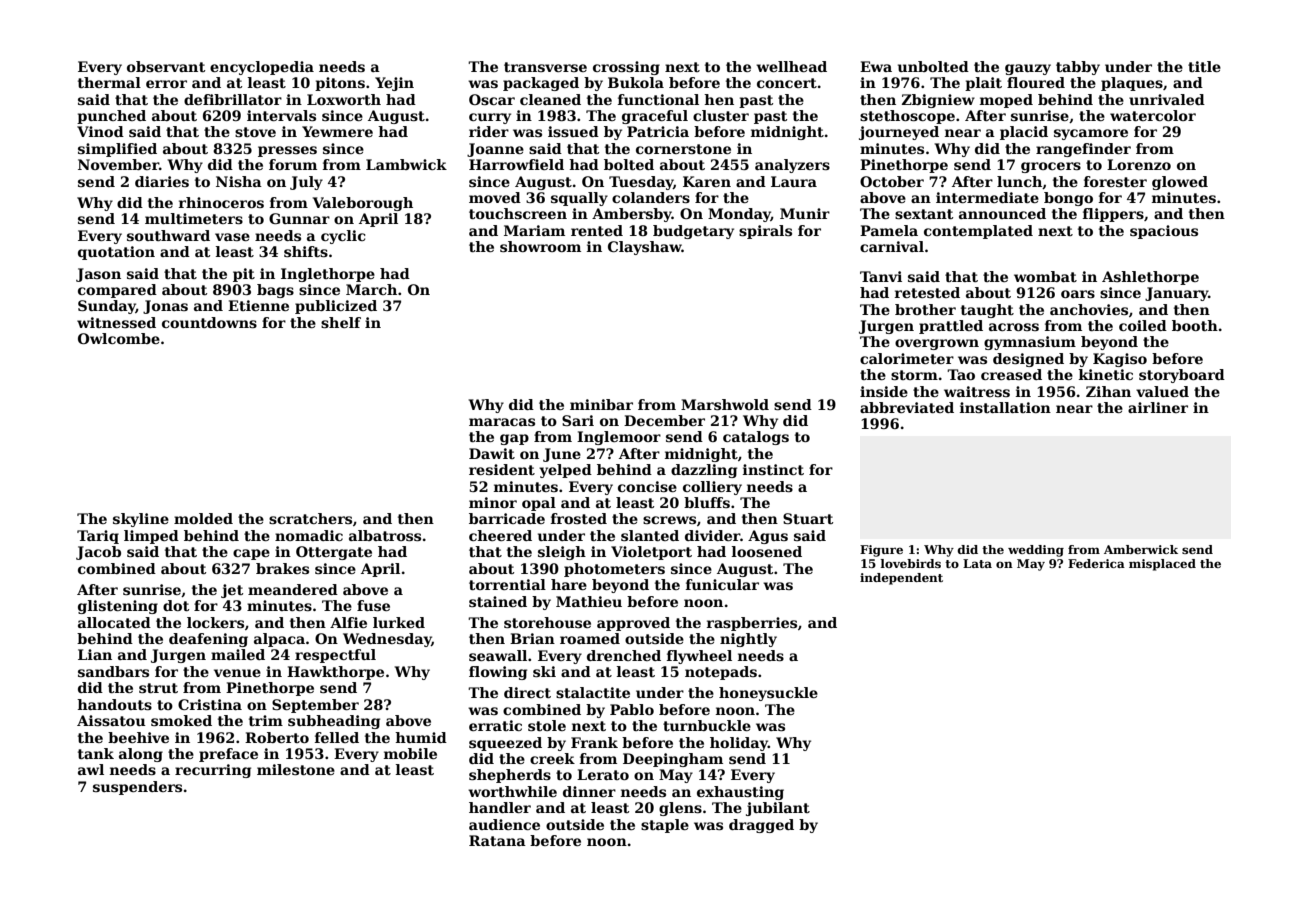  What do you see at coordinates (293, 589) in the document?
I see `meandered` at bounding box center [293, 589].
